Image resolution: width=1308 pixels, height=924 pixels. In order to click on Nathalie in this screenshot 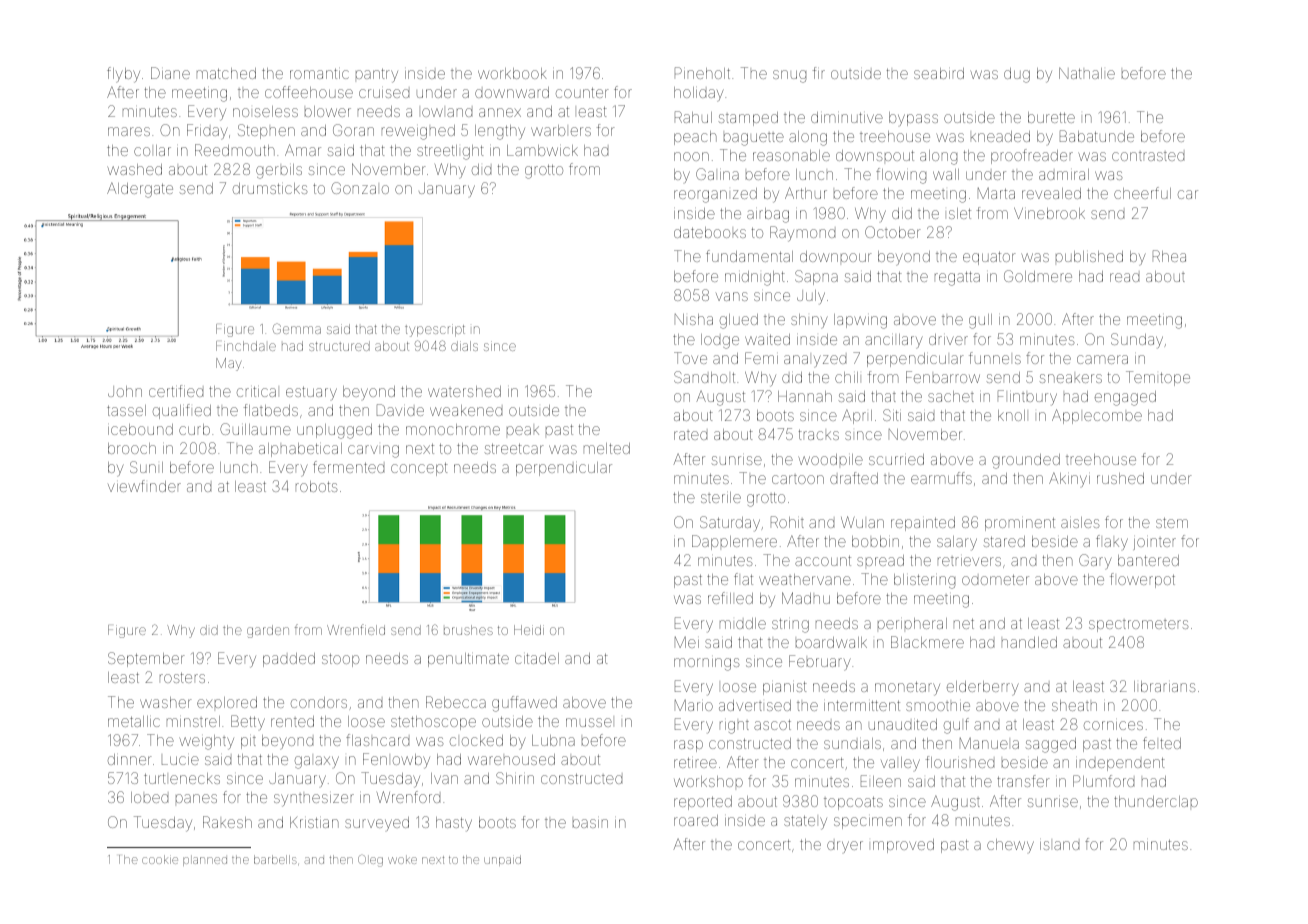, I will do `click(1087, 73)`.
